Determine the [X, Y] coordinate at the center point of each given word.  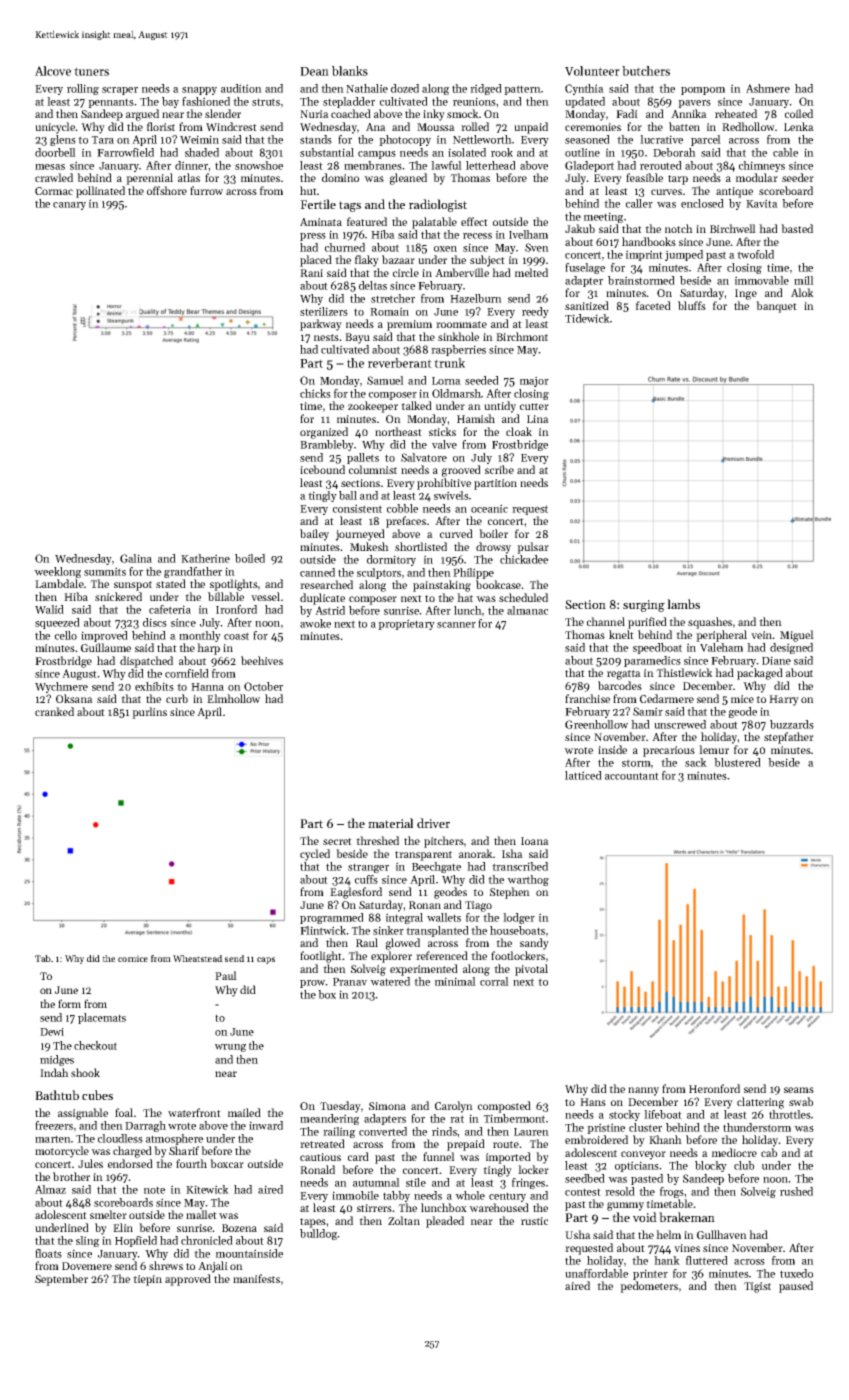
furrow [206, 190]
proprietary [406, 624]
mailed [244, 1112]
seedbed [585, 1178]
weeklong [57, 572]
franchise [587, 698]
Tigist [757, 1287]
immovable [762, 280]
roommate [461, 324]
